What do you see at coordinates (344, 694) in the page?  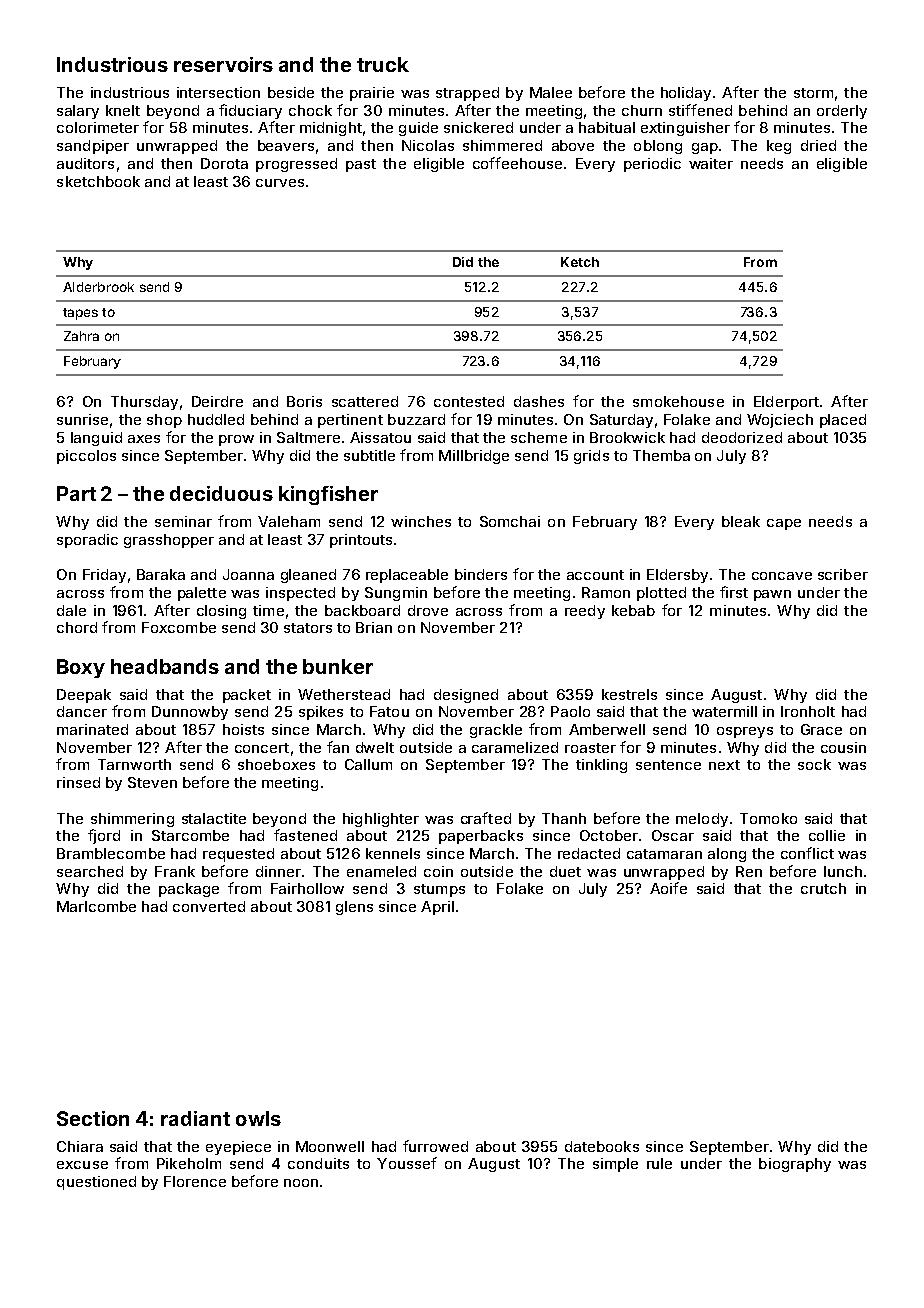 I see `Wetherstead` at bounding box center [344, 694].
